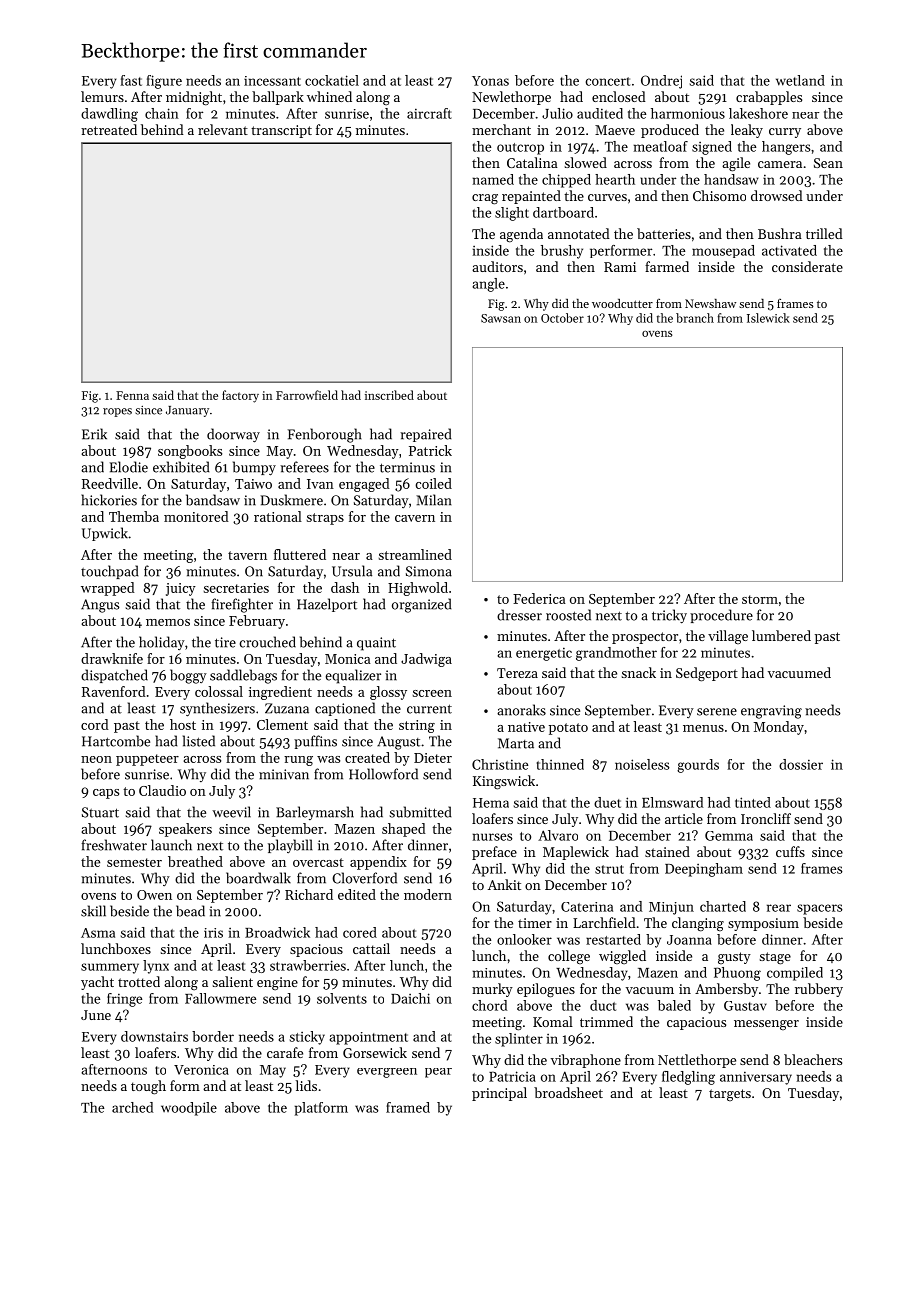  What do you see at coordinates (661, 82) in the document?
I see `Ondrej` at bounding box center [661, 82].
